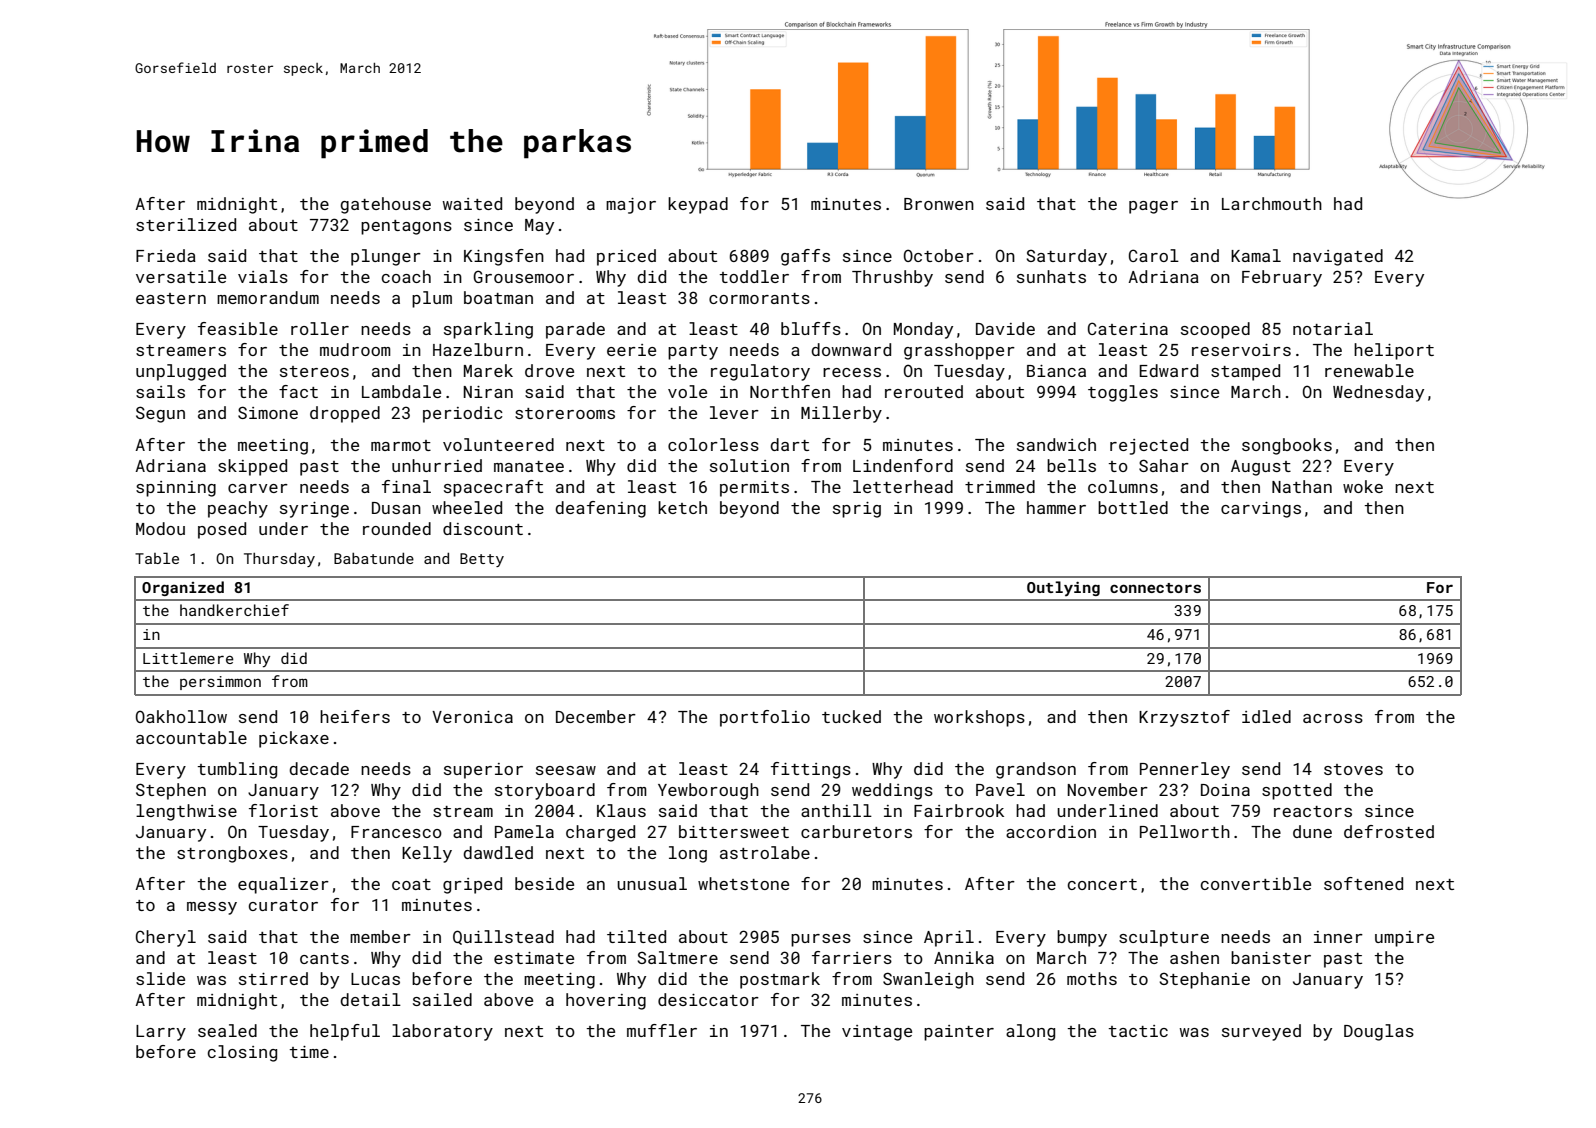  I want to click on sprig, so click(857, 510).
